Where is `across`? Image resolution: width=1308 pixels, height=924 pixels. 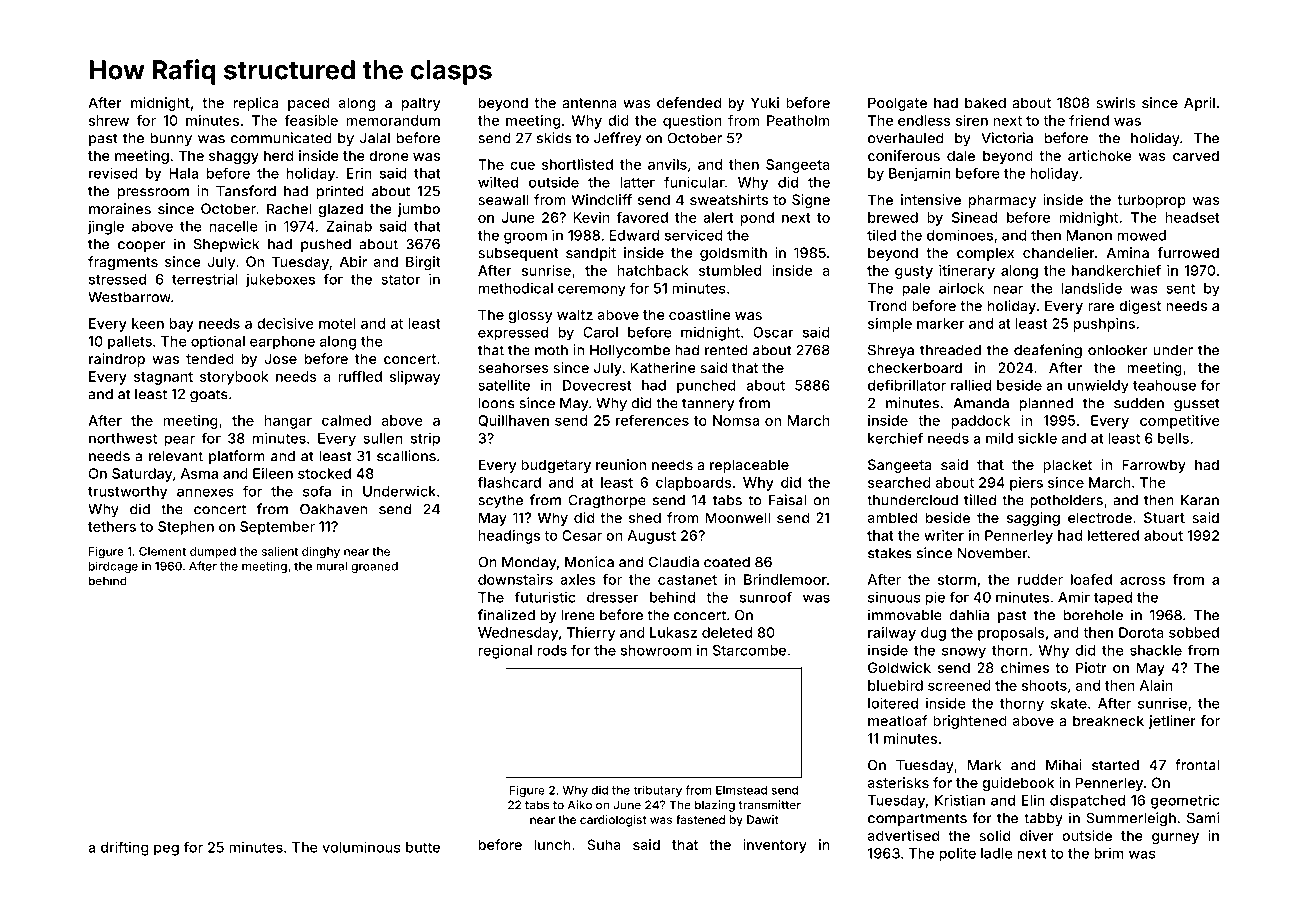 across is located at coordinates (1142, 581).
